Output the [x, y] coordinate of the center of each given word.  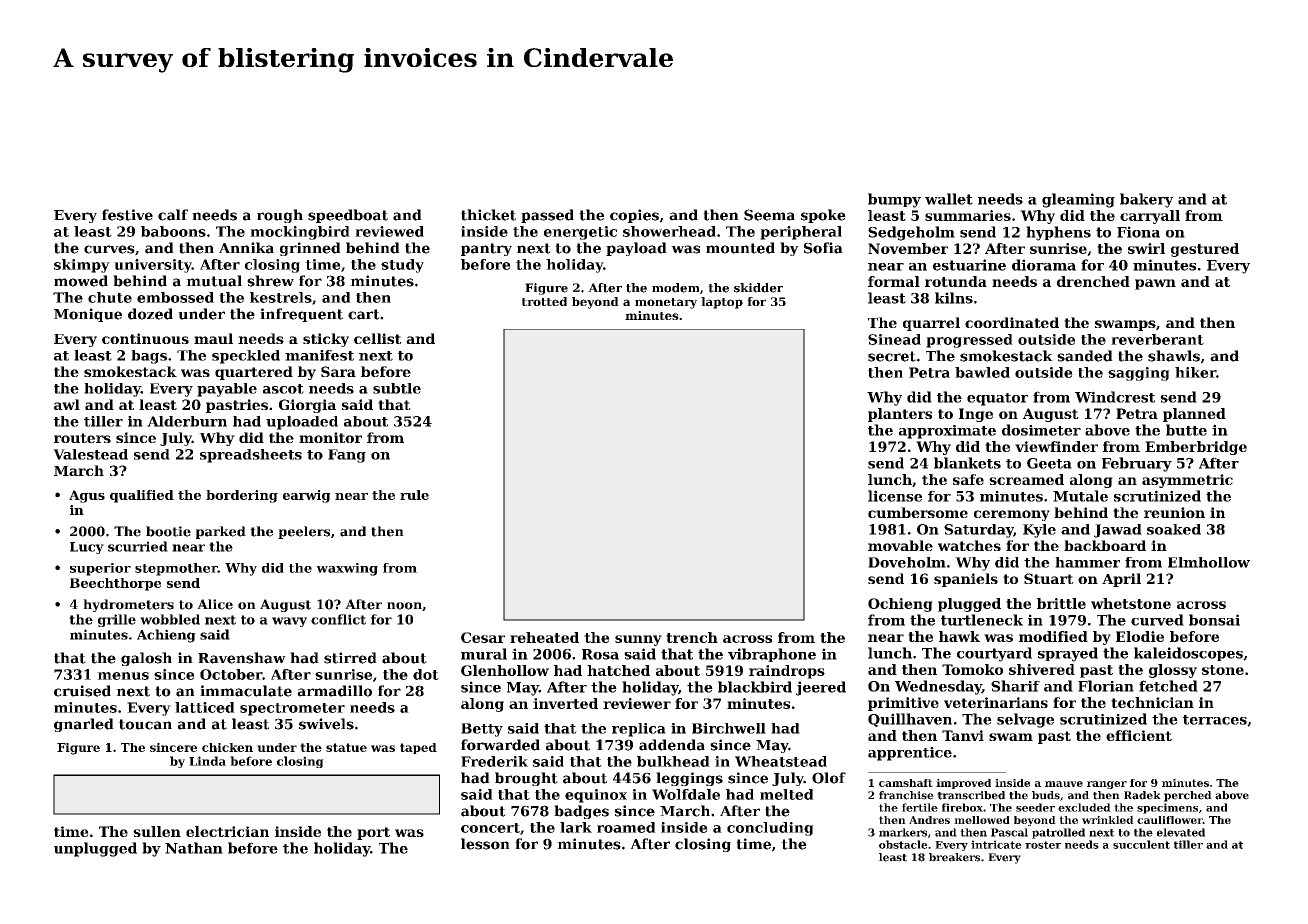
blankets [967, 463]
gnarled [84, 725]
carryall [1150, 217]
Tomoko [972, 669]
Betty [482, 730]
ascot [283, 389]
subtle [397, 388]
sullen [157, 831]
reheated [544, 637]
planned [1194, 415]
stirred [350, 658]
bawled [982, 372]
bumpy [894, 200]
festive [127, 215]
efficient [1139, 735]
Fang [347, 456]
